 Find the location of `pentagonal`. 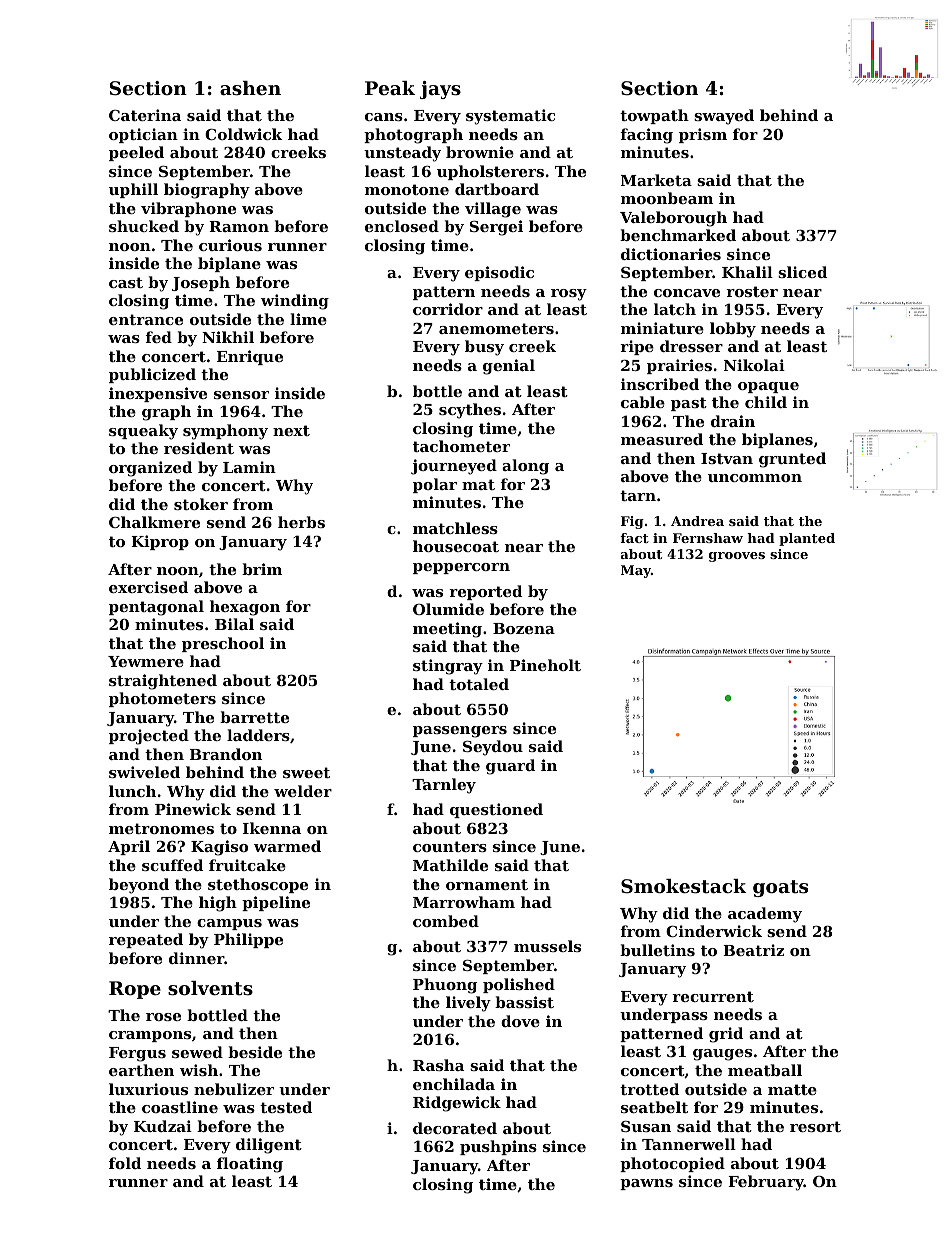

pentagonal is located at coordinates (156, 608).
